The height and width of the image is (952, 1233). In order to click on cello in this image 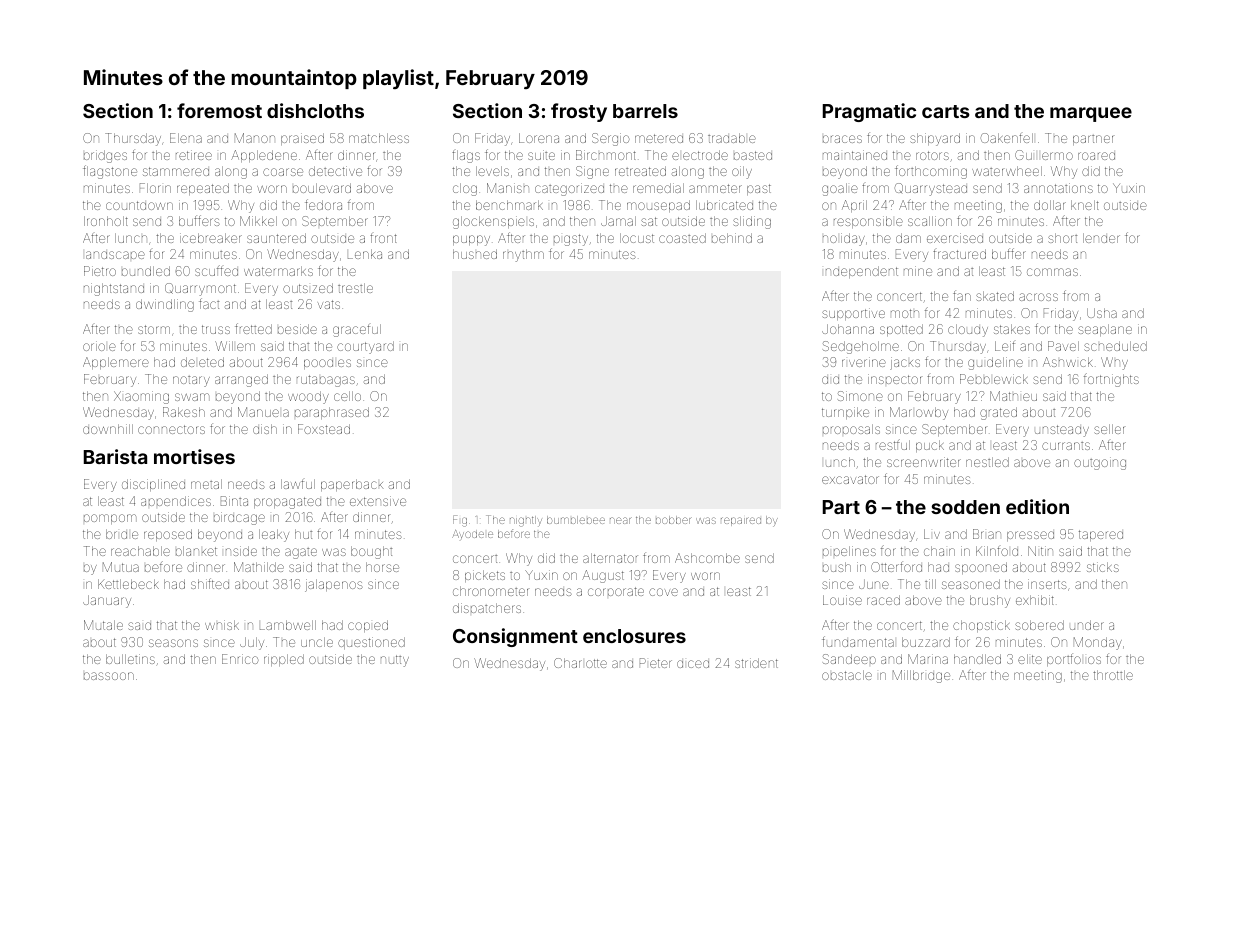, I will do `click(347, 396)`.
